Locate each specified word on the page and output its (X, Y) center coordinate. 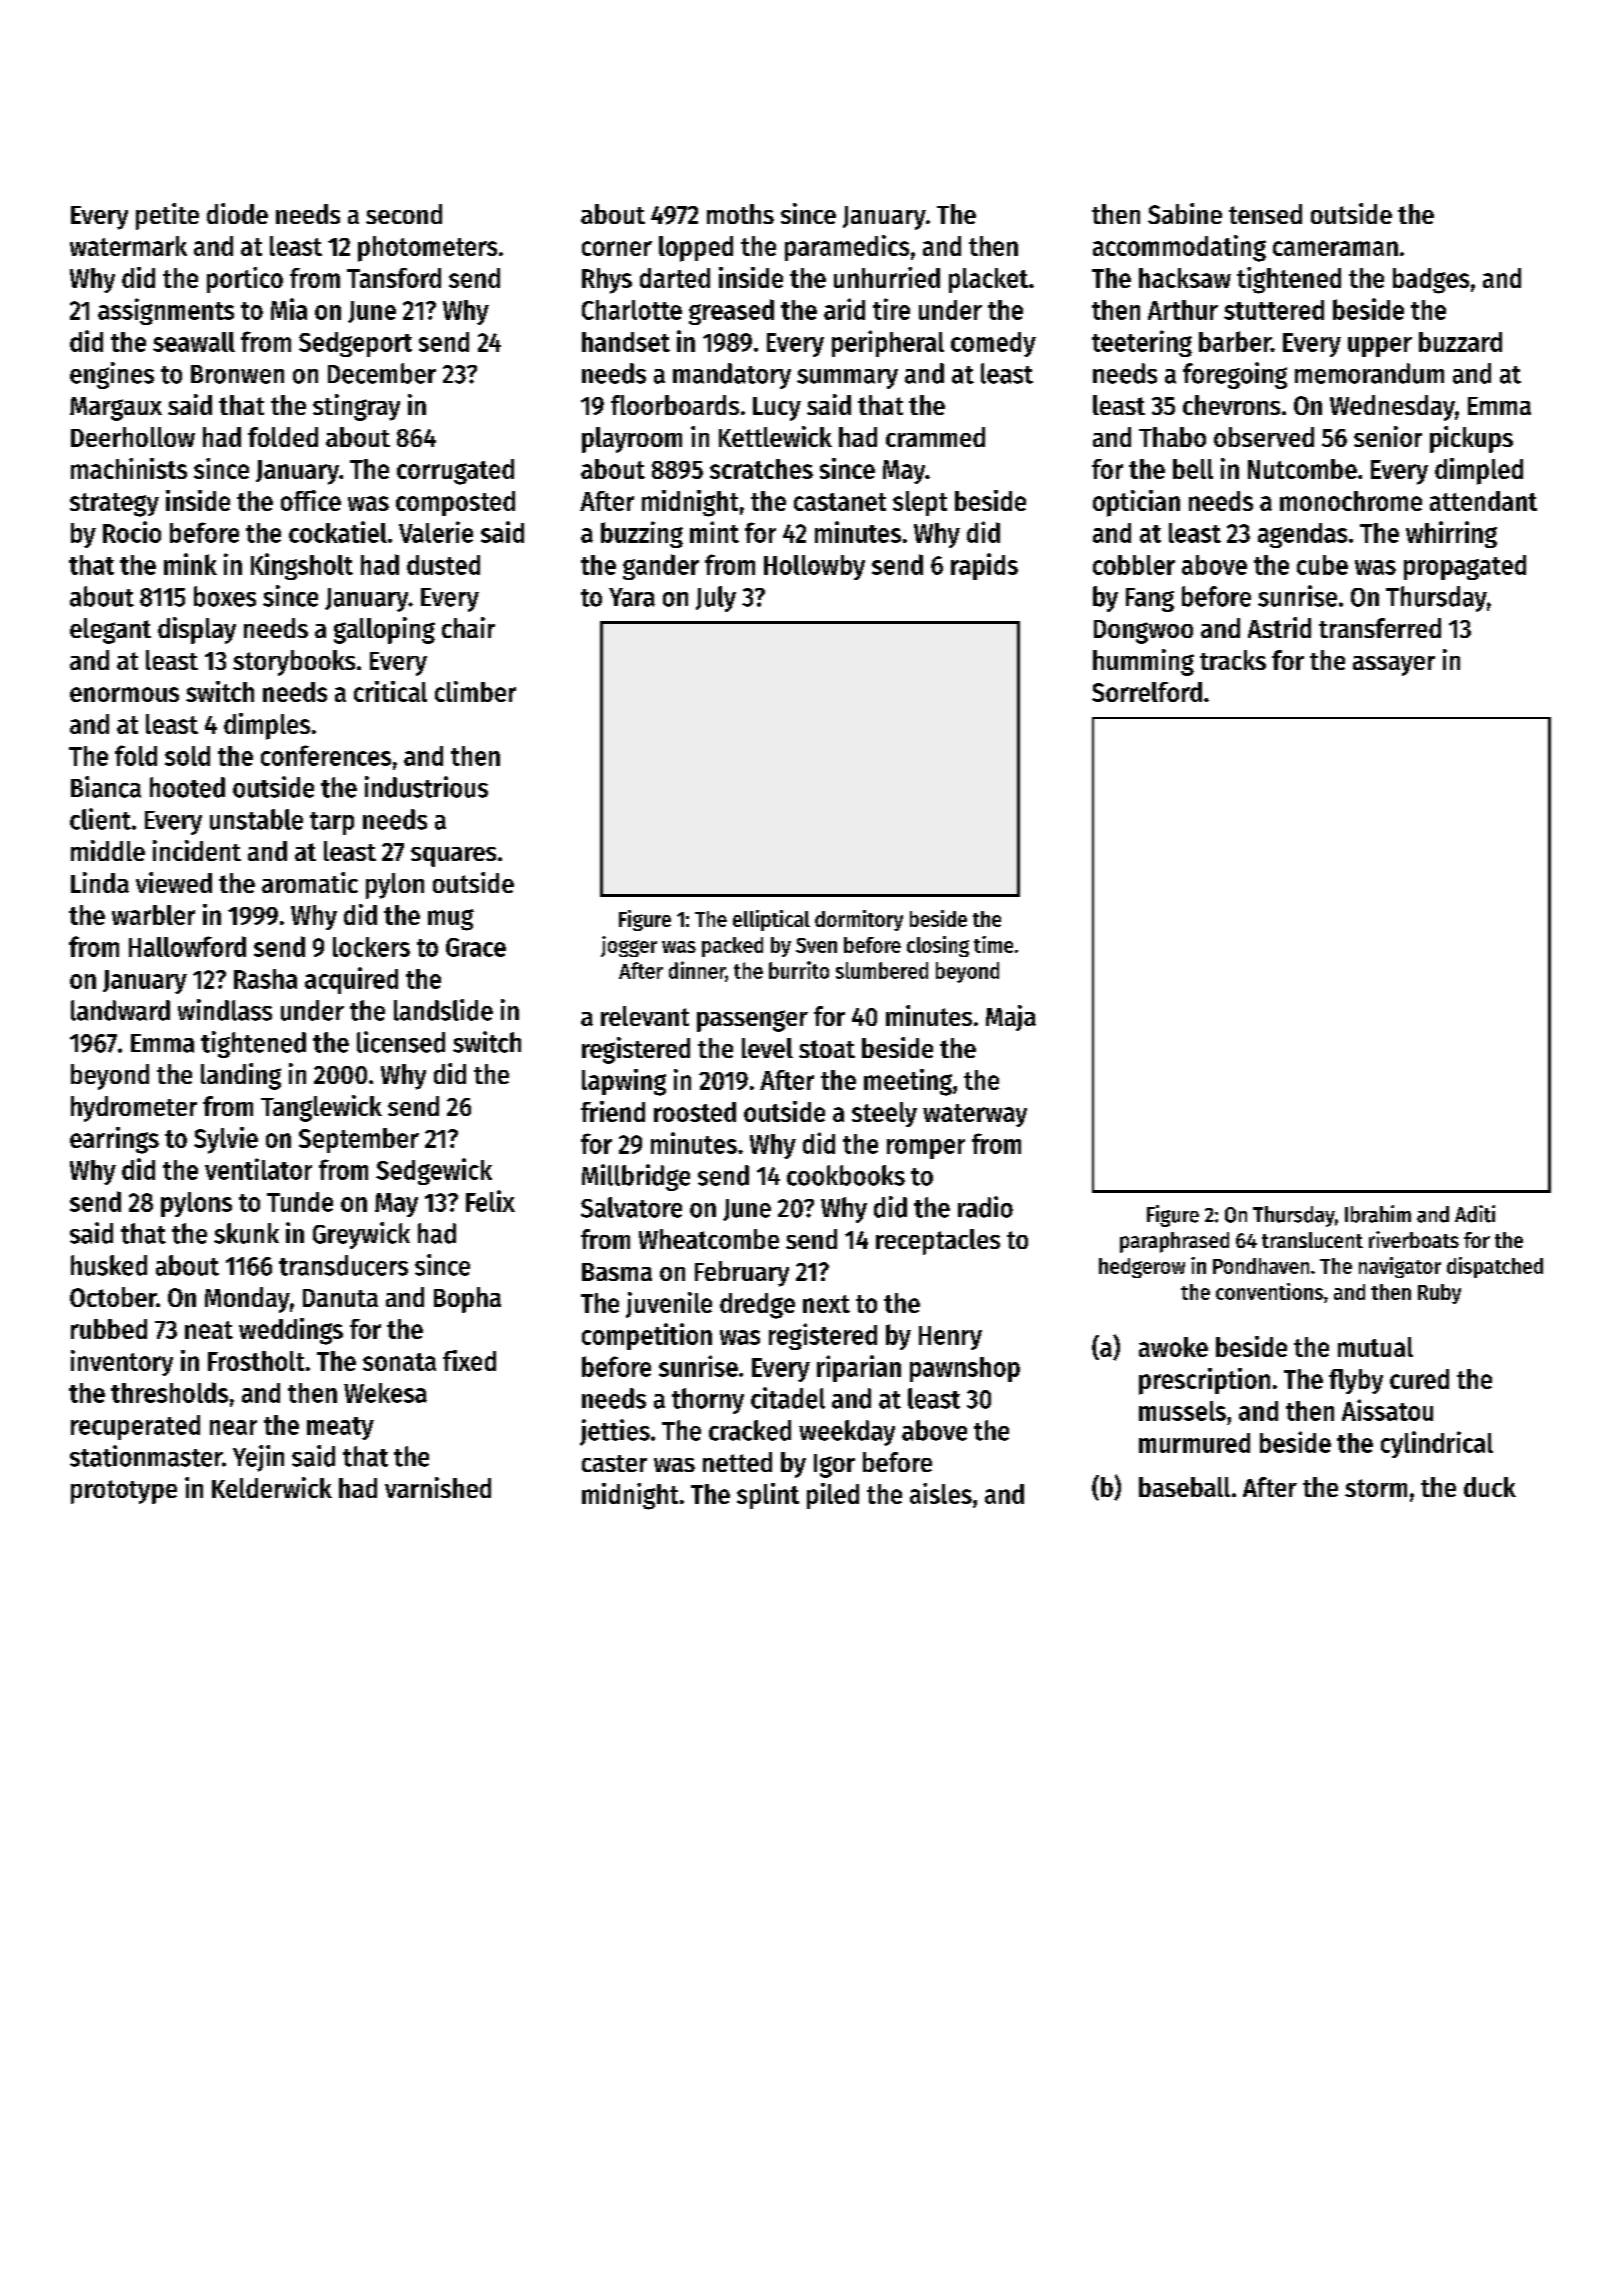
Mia (289, 309)
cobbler (1134, 565)
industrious (426, 787)
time (993, 944)
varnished (438, 1487)
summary (847, 379)
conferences (326, 755)
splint (768, 1496)
